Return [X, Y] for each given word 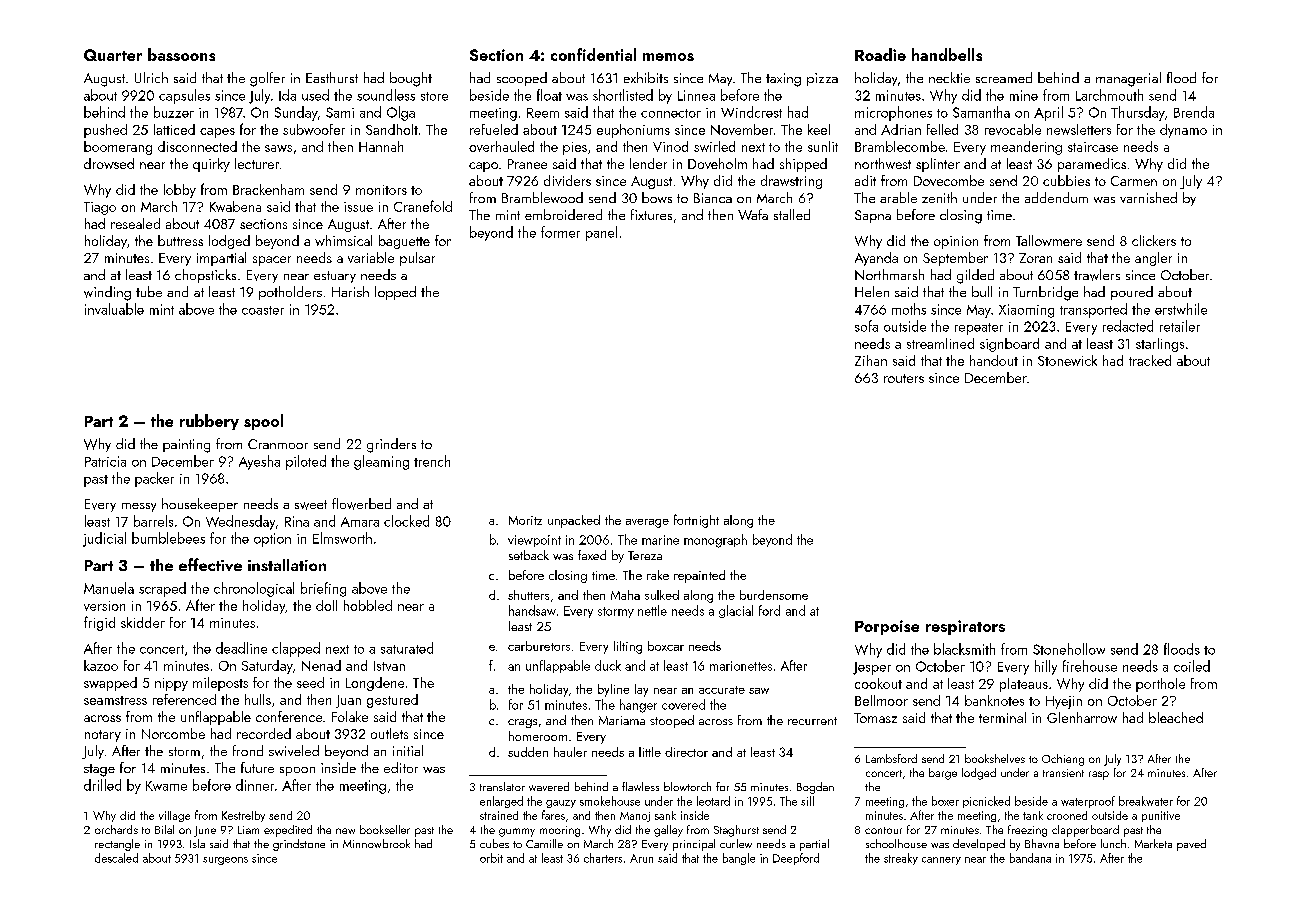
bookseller [385, 829]
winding [107, 293]
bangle [739, 859]
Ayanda [876, 259]
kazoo [101, 665]
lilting [628, 647]
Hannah [381, 146]
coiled [1192, 666]
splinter [938, 165]
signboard [1009, 345]
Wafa [753, 214]
